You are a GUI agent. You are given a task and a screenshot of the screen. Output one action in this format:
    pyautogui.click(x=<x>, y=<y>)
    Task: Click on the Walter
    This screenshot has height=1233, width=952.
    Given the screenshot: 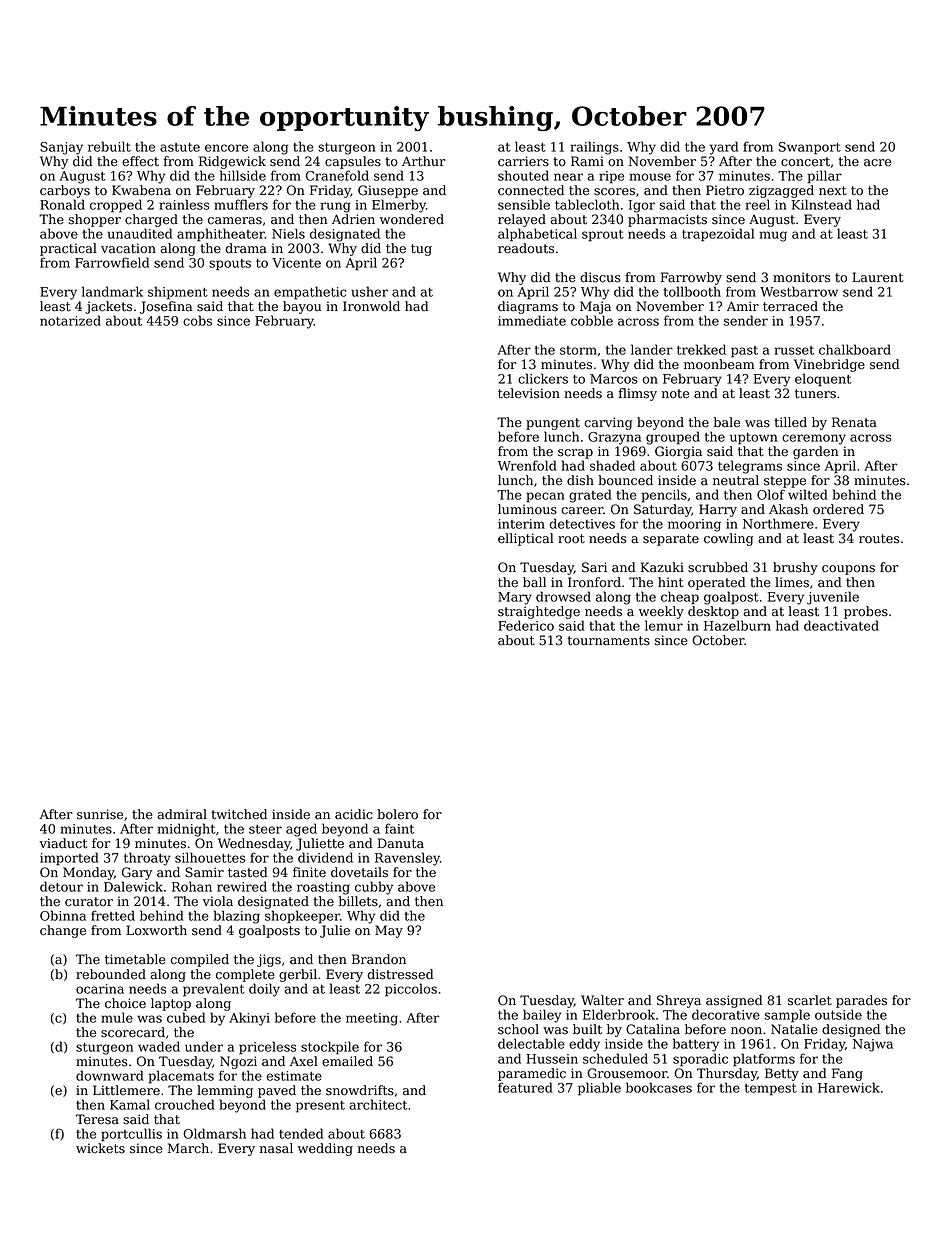 What is the action you would take?
    pyautogui.click(x=602, y=1000)
